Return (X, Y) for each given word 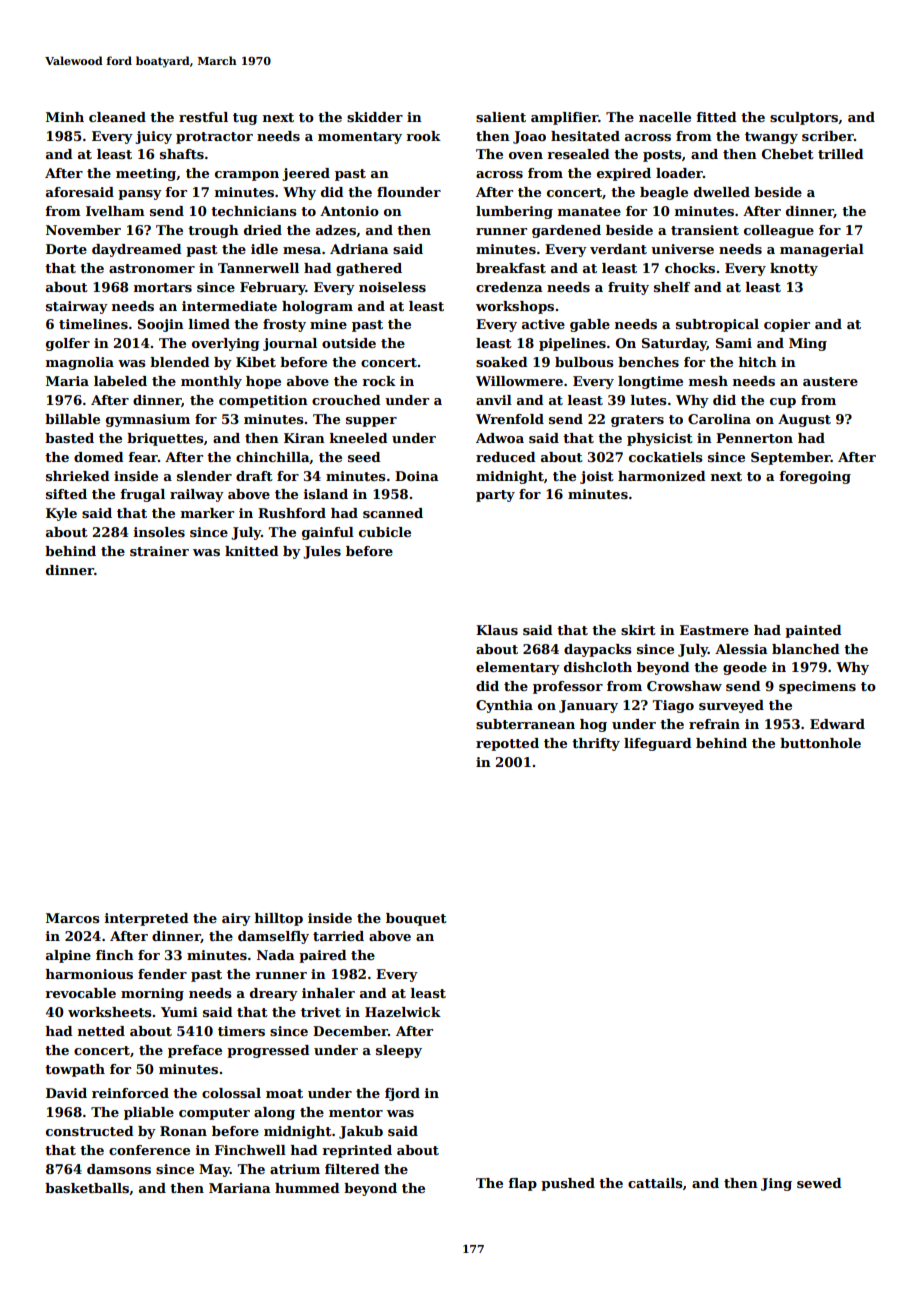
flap (522, 1184)
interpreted (147, 919)
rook (423, 136)
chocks (690, 268)
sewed (819, 1183)
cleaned (117, 117)
